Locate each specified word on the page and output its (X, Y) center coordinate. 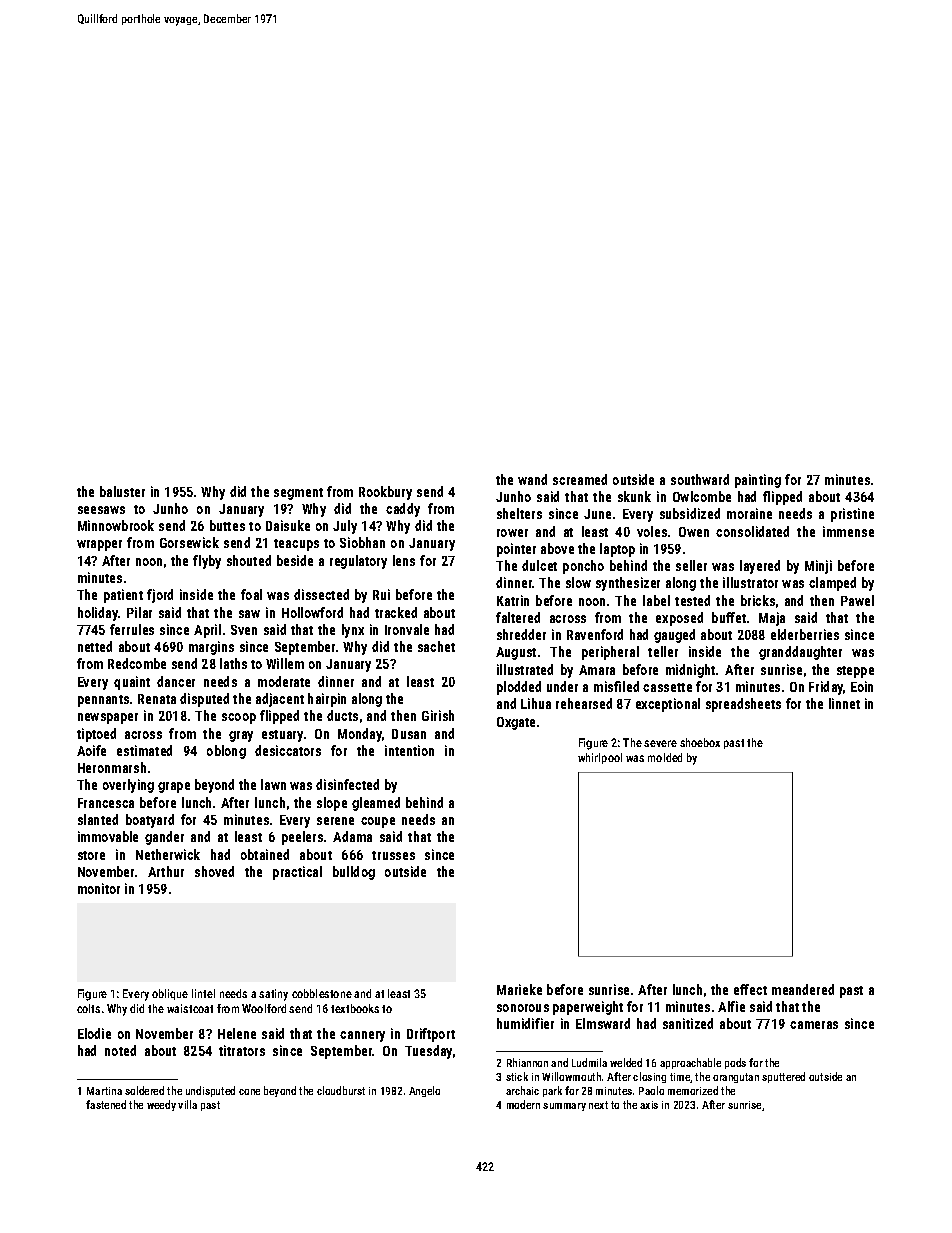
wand (532, 479)
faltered (518, 617)
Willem (285, 663)
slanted (98, 819)
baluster (122, 491)
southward (700, 479)
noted (120, 1050)
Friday (826, 688)
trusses (393, 855)
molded (665, 757)
